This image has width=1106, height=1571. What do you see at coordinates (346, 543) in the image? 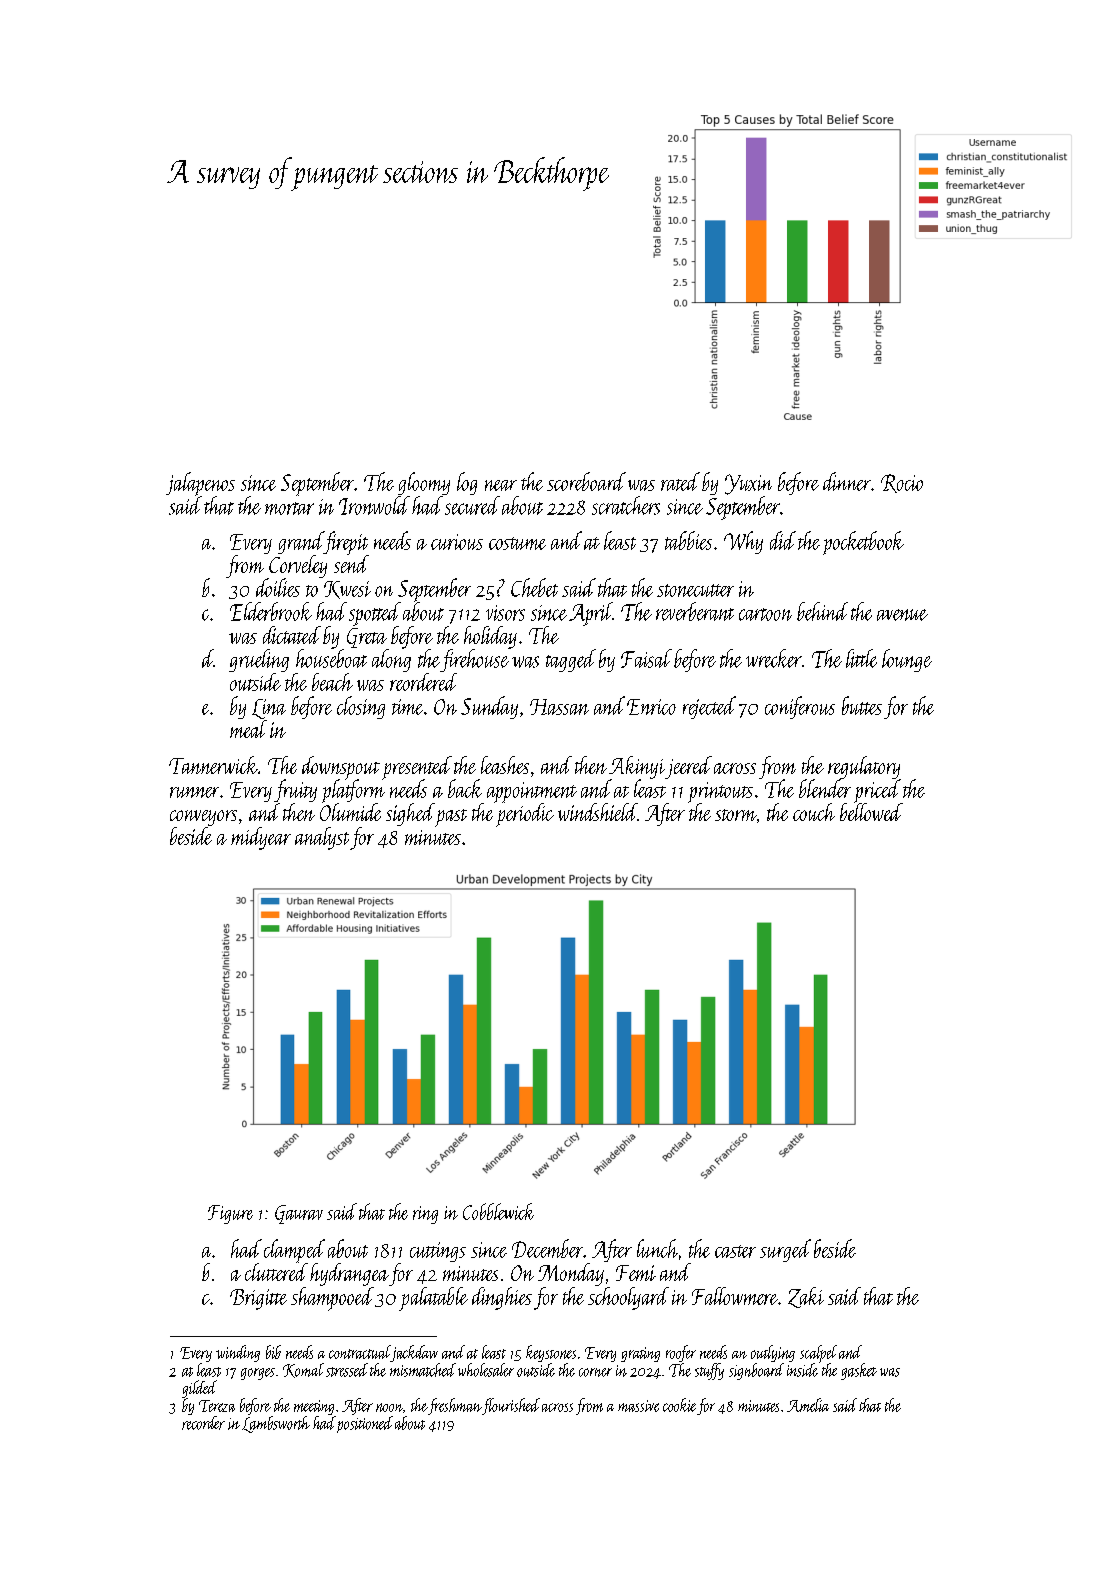
I see `firepit` at bounding box center [346, 543].
